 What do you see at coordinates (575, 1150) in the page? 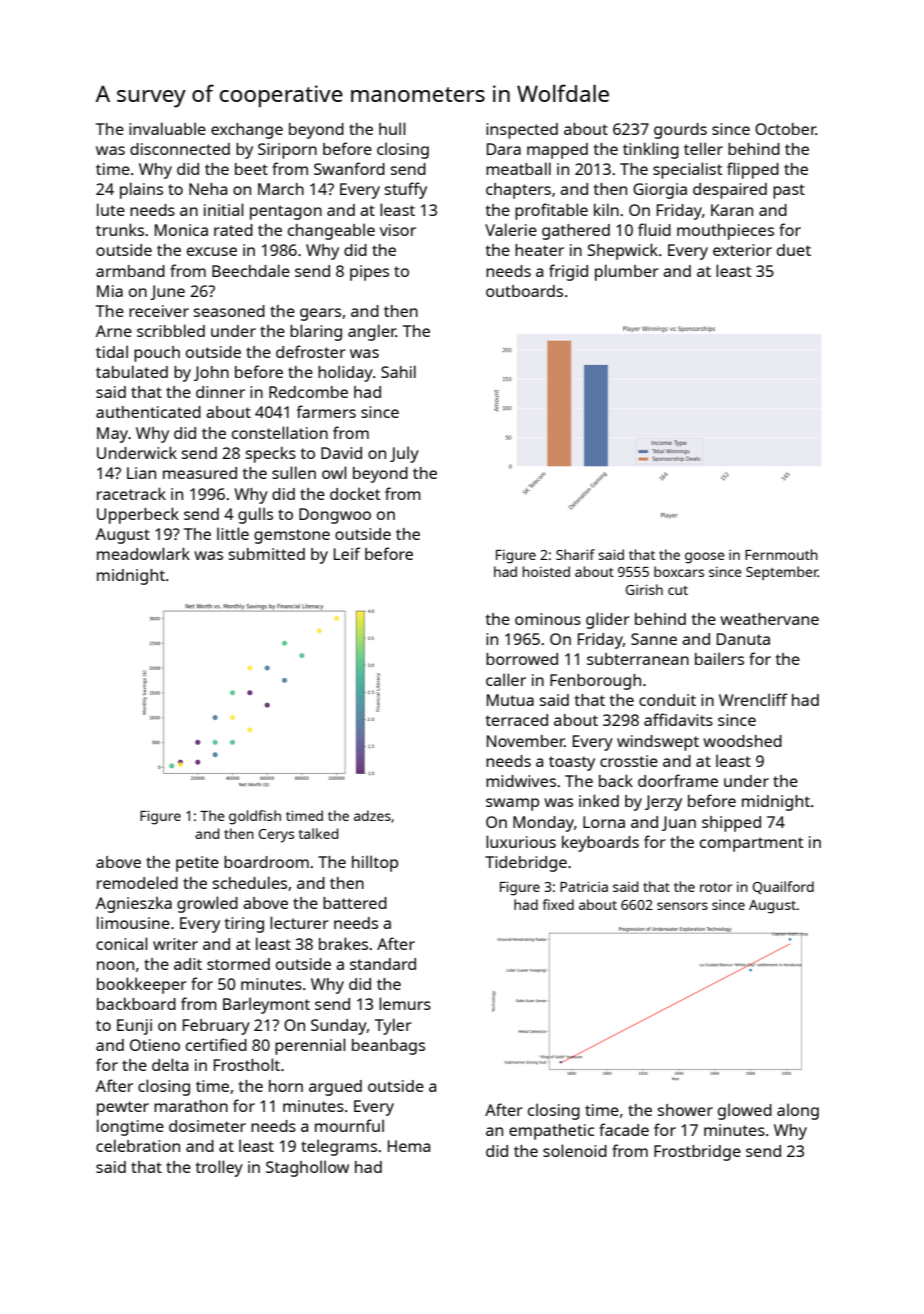
I see `solenoid` at bounding box center [575, 1150].
